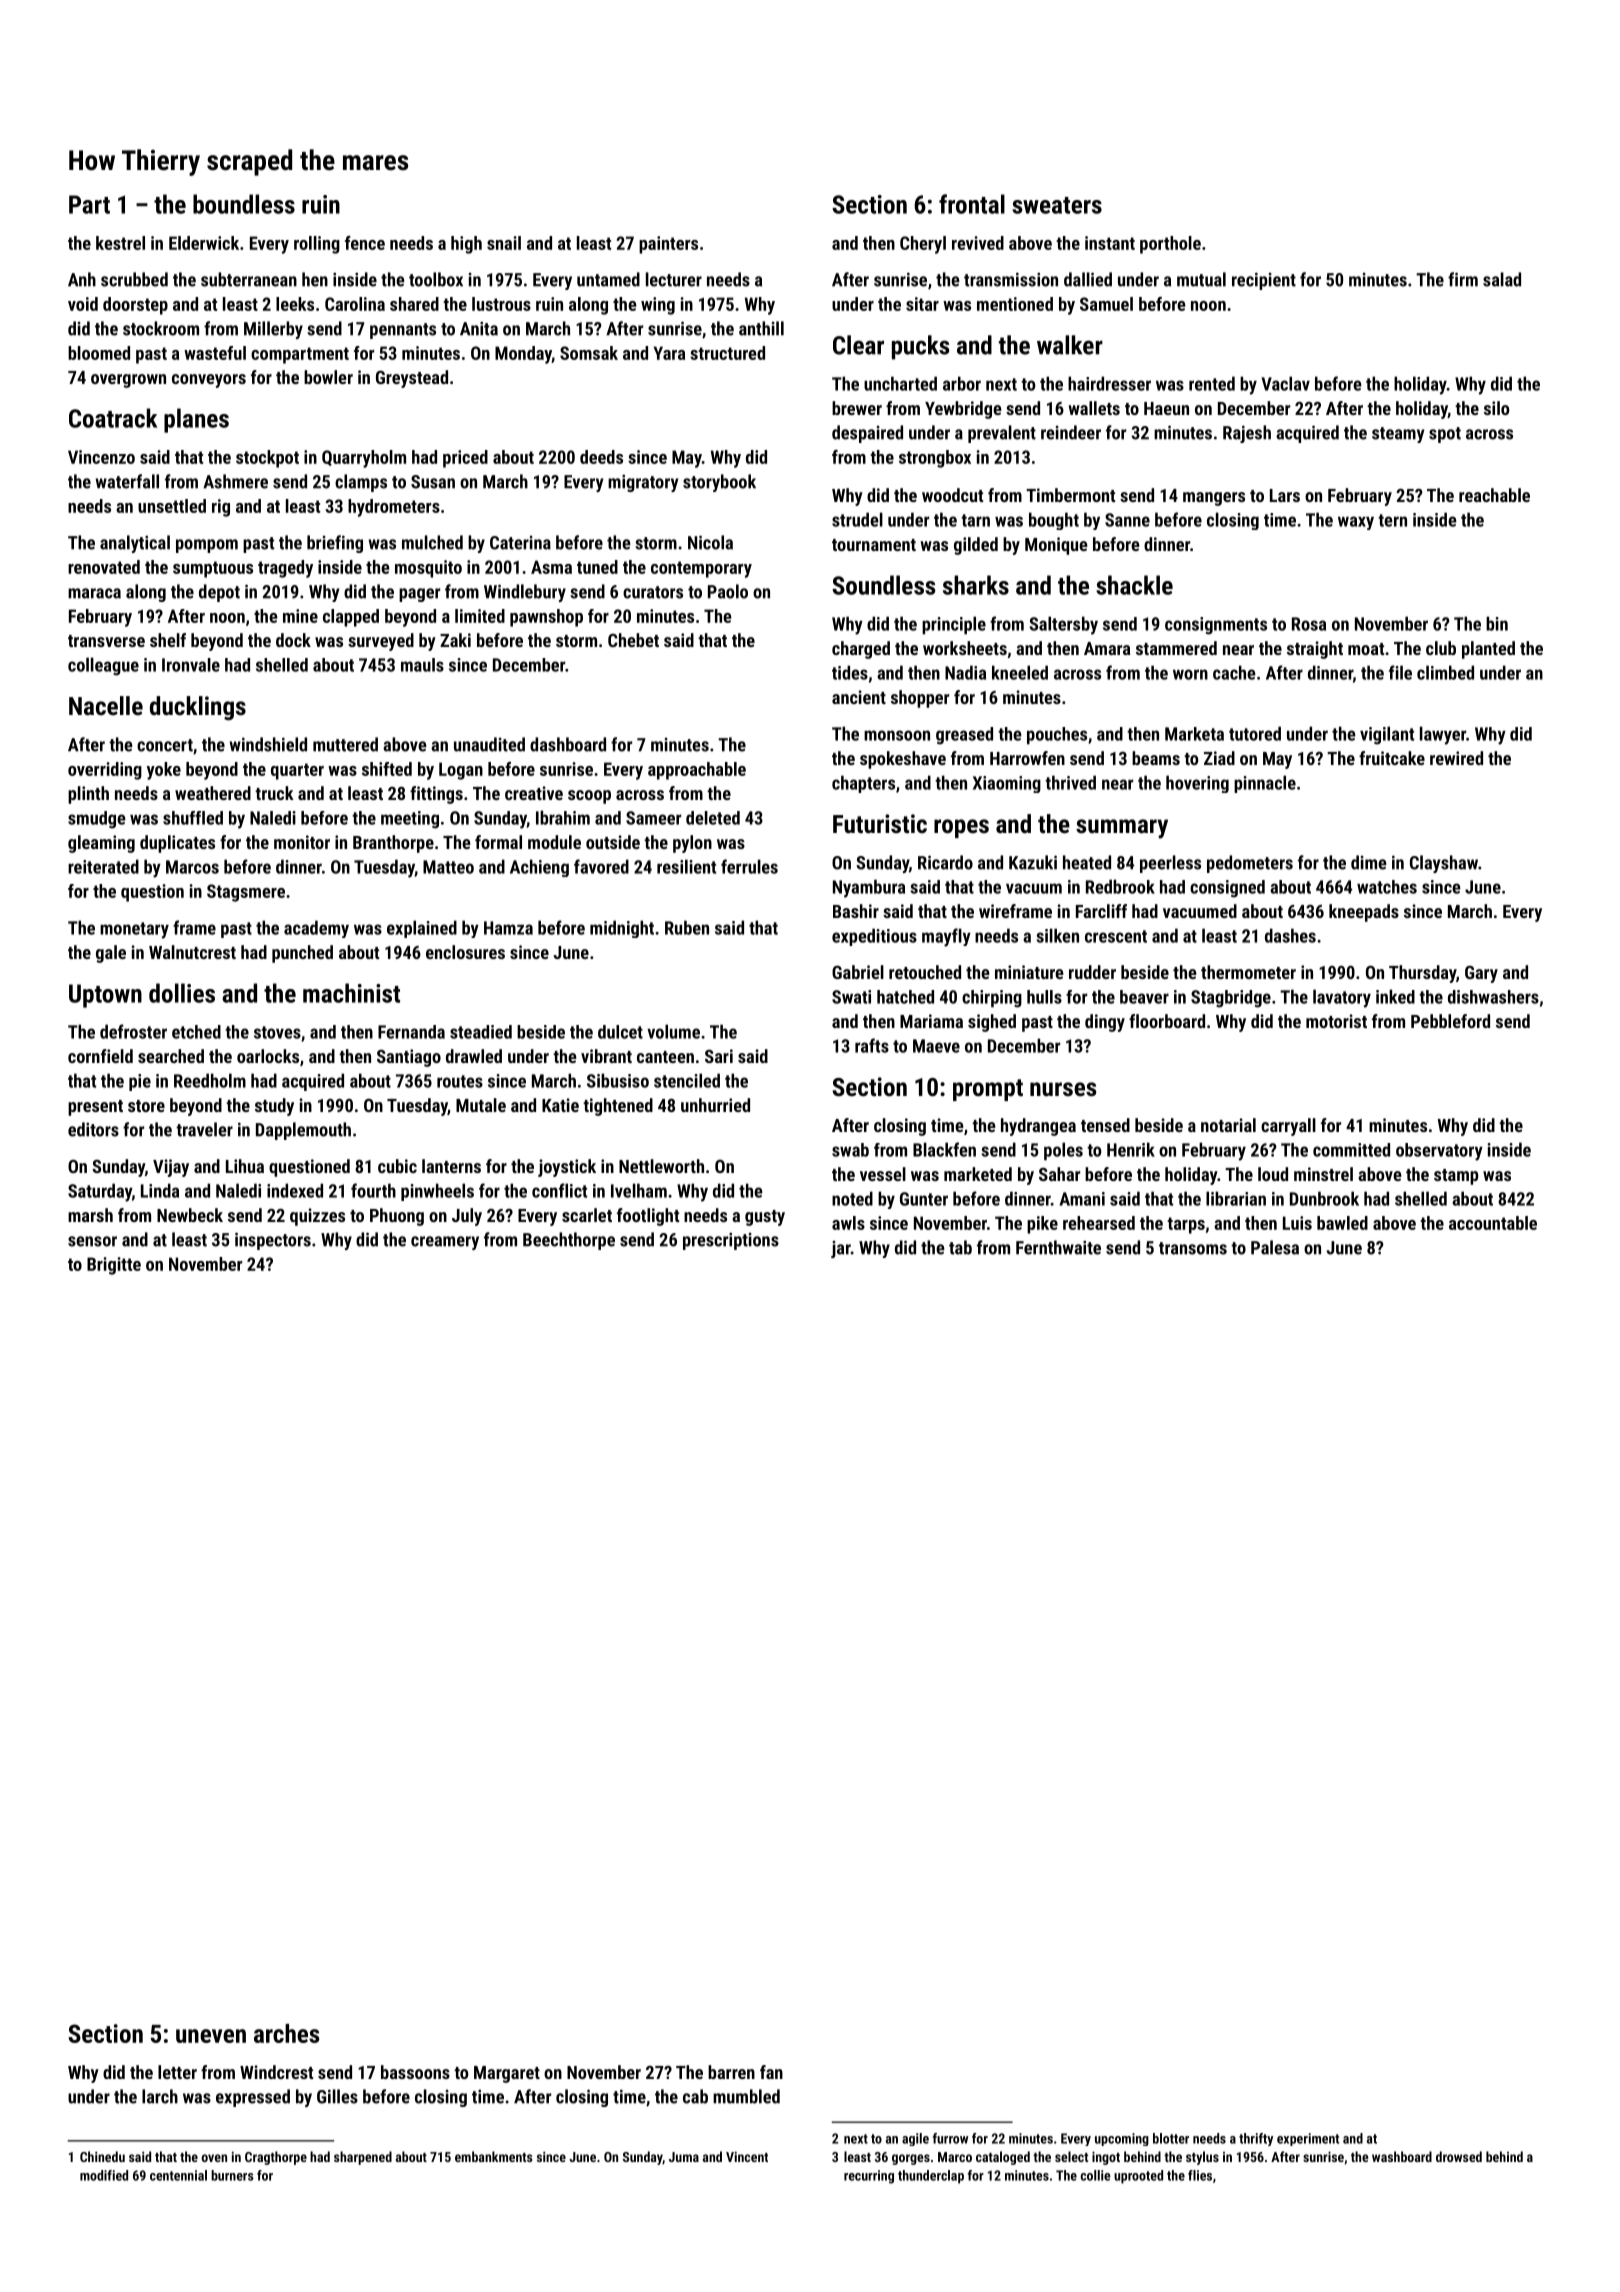 The width and height of the screenshot is (1620, 2292). Describe the element at coordinates (93, 1129) in the screenshot. I see `editors` at that location.
